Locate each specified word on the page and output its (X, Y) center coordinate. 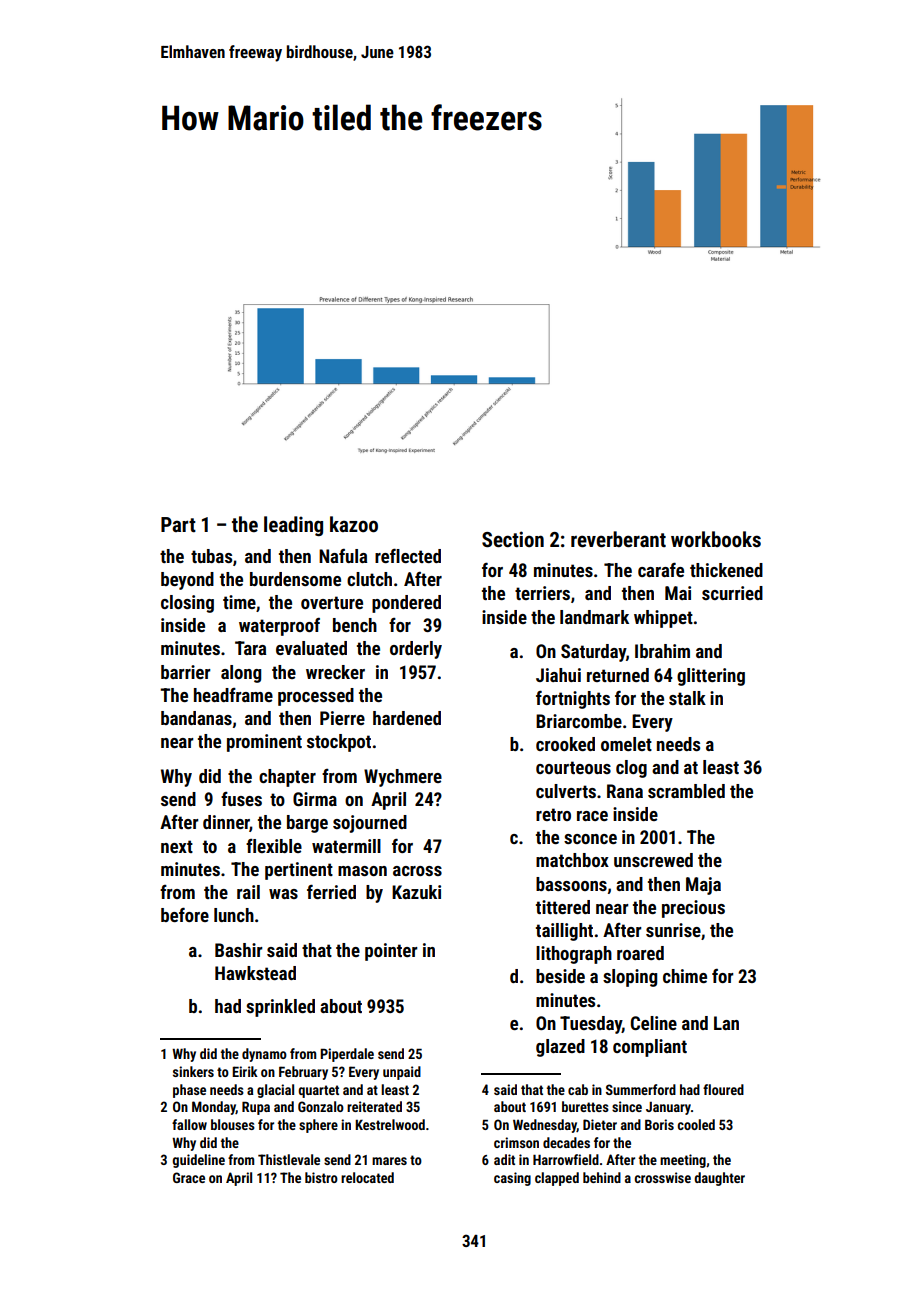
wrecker (335, 672)
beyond (187, 581)
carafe (661, 569)
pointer (391, 952)
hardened (407, 718)
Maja (703, 886)
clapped (557, 1179)
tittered (563, 907)
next (177, 846)
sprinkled (280, 1008)
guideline (198, 1161)
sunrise (673, 930)
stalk (687, 698)
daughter (719, 1179)
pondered (406, 604)
